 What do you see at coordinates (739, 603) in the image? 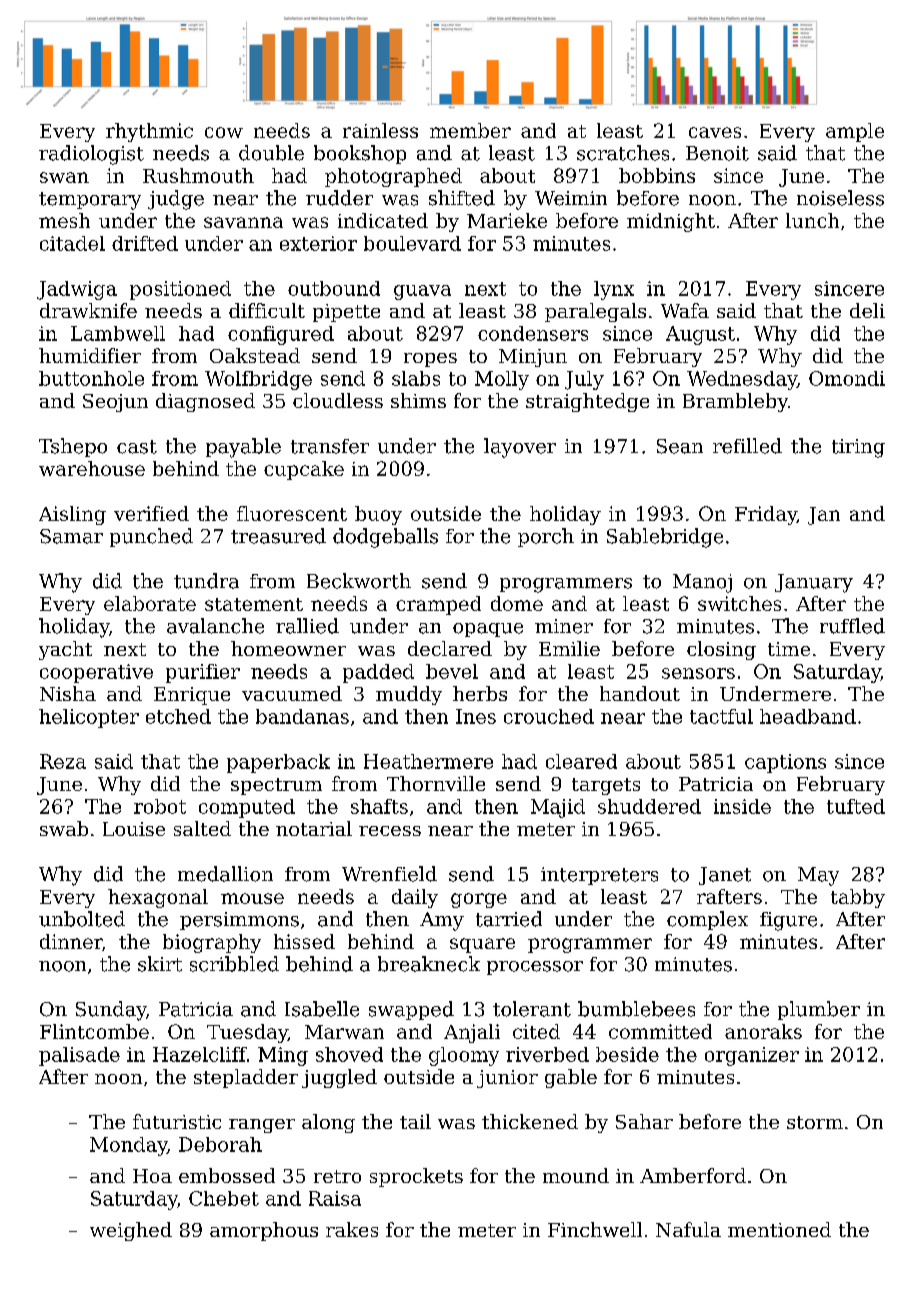
I see `switches` at bounding box center [739, 603].
